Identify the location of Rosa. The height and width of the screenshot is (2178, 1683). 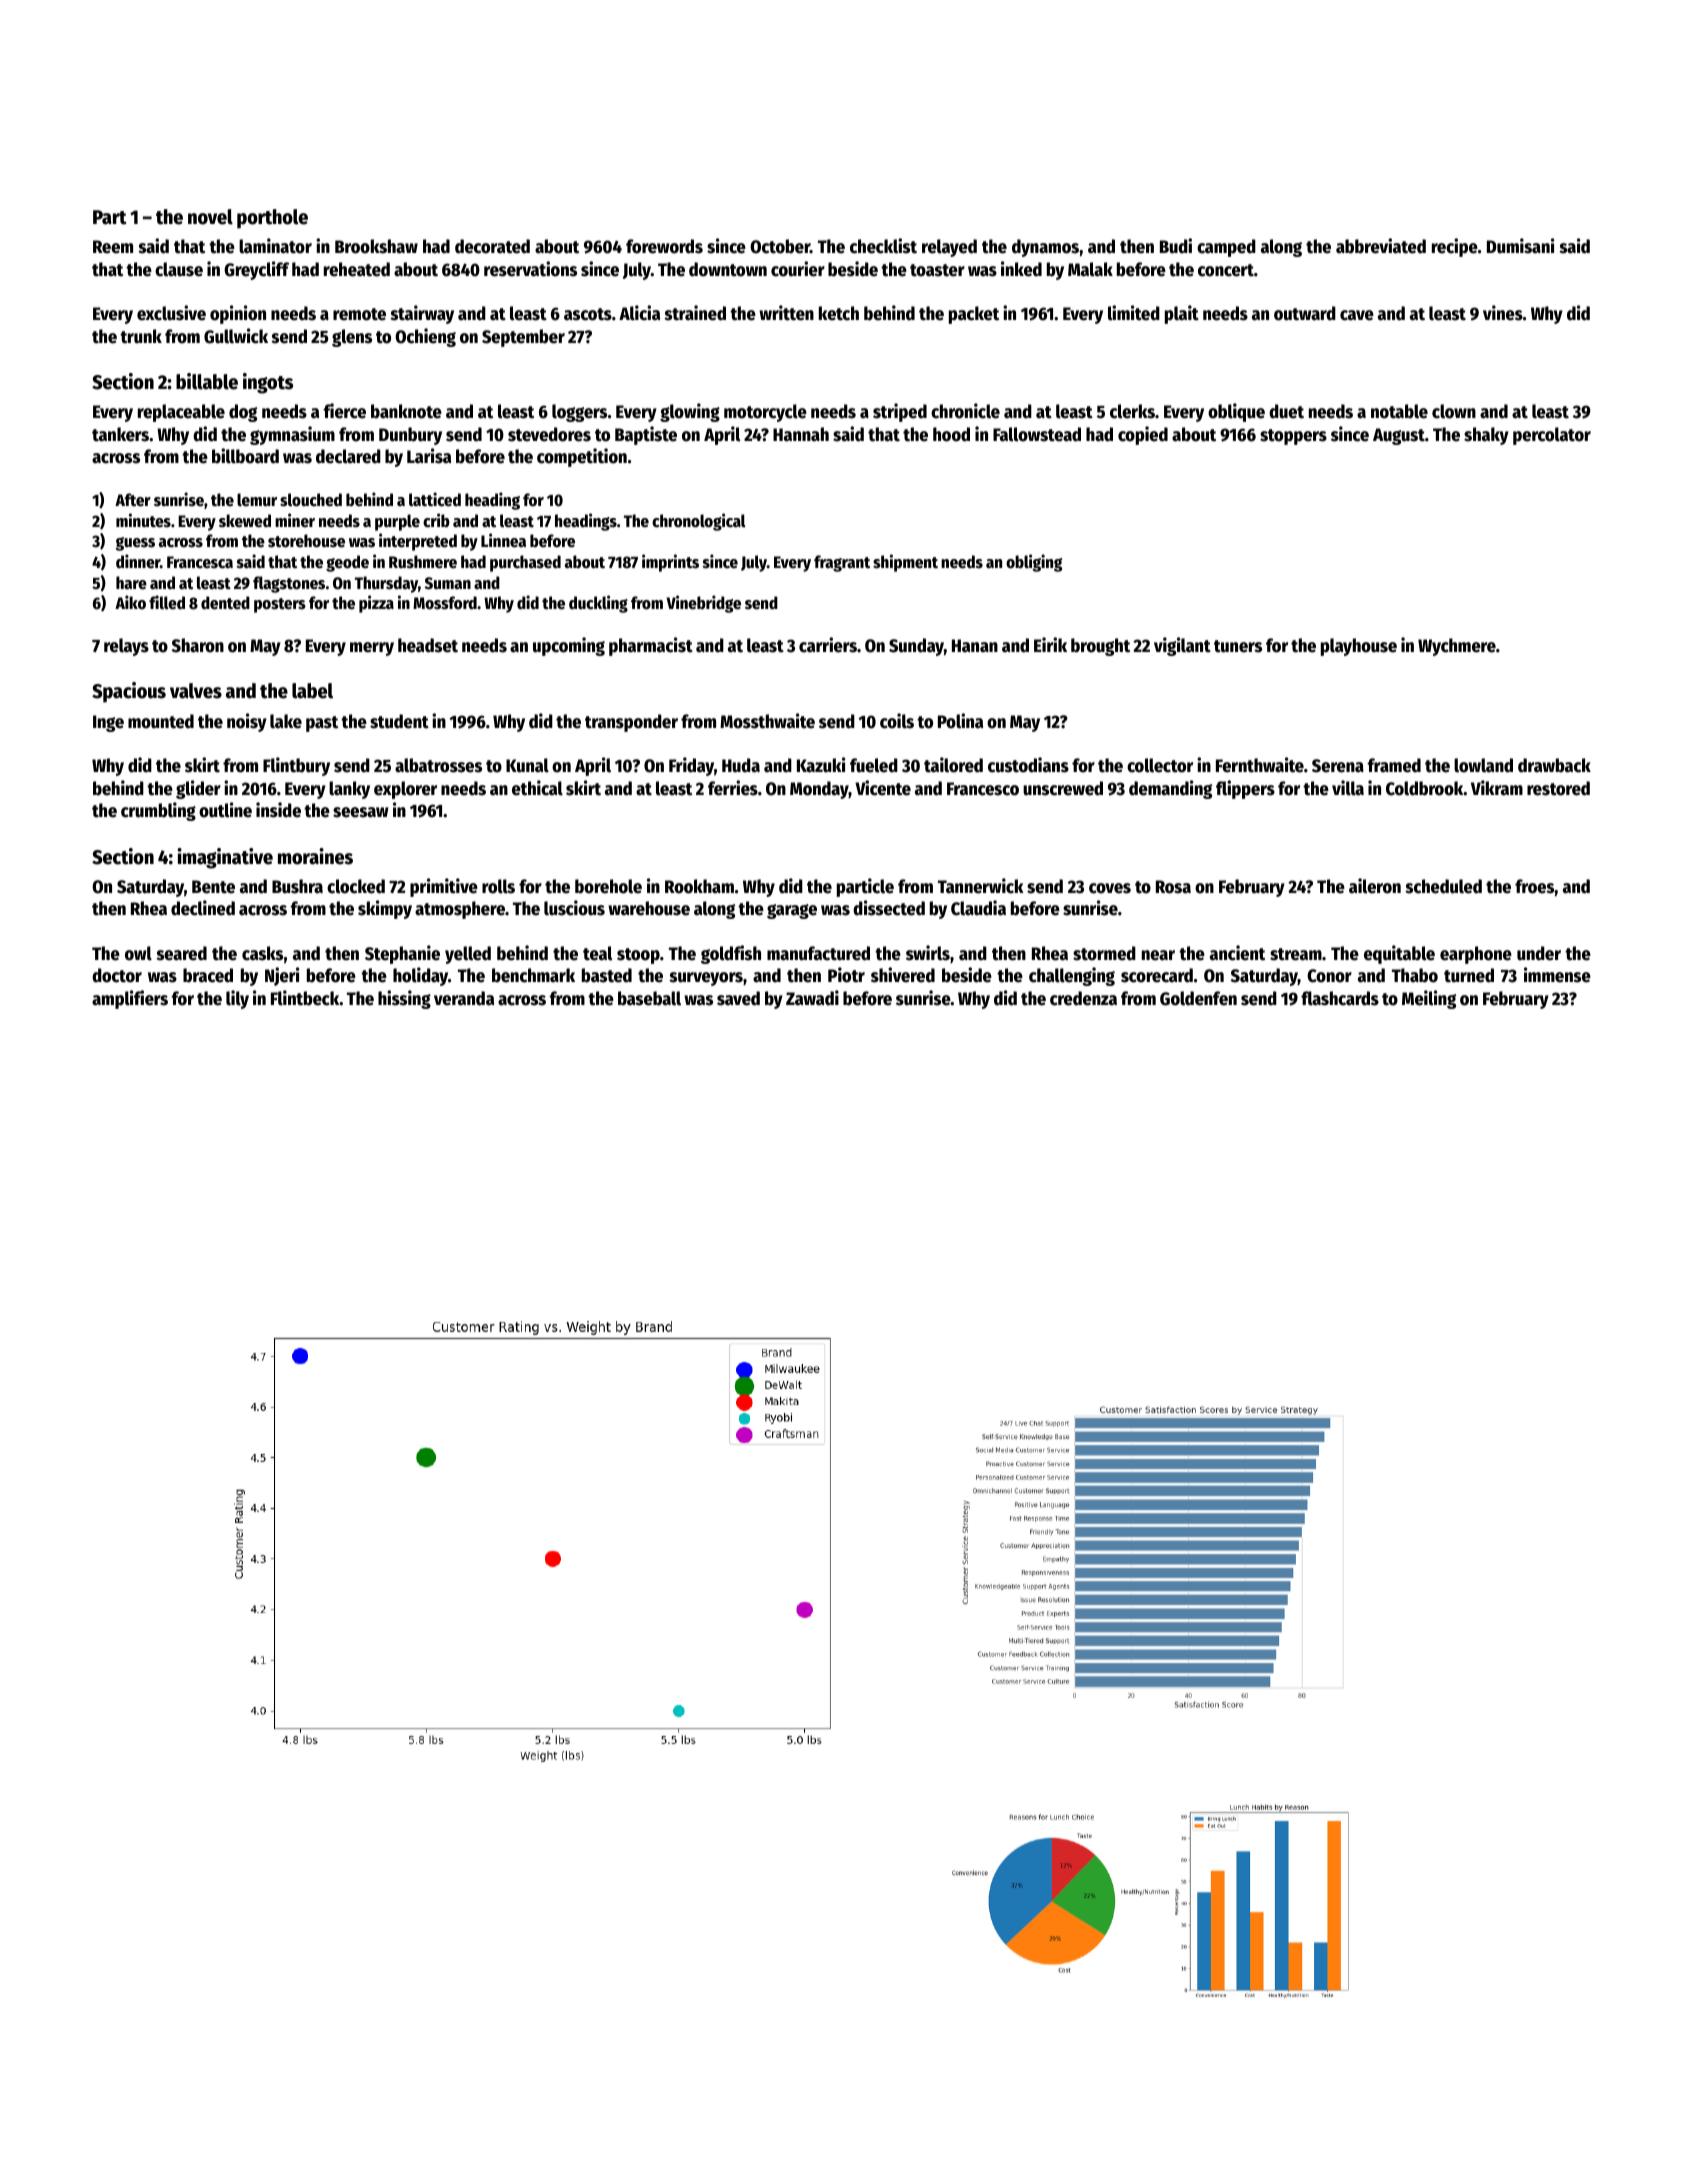
(1173, 887).
